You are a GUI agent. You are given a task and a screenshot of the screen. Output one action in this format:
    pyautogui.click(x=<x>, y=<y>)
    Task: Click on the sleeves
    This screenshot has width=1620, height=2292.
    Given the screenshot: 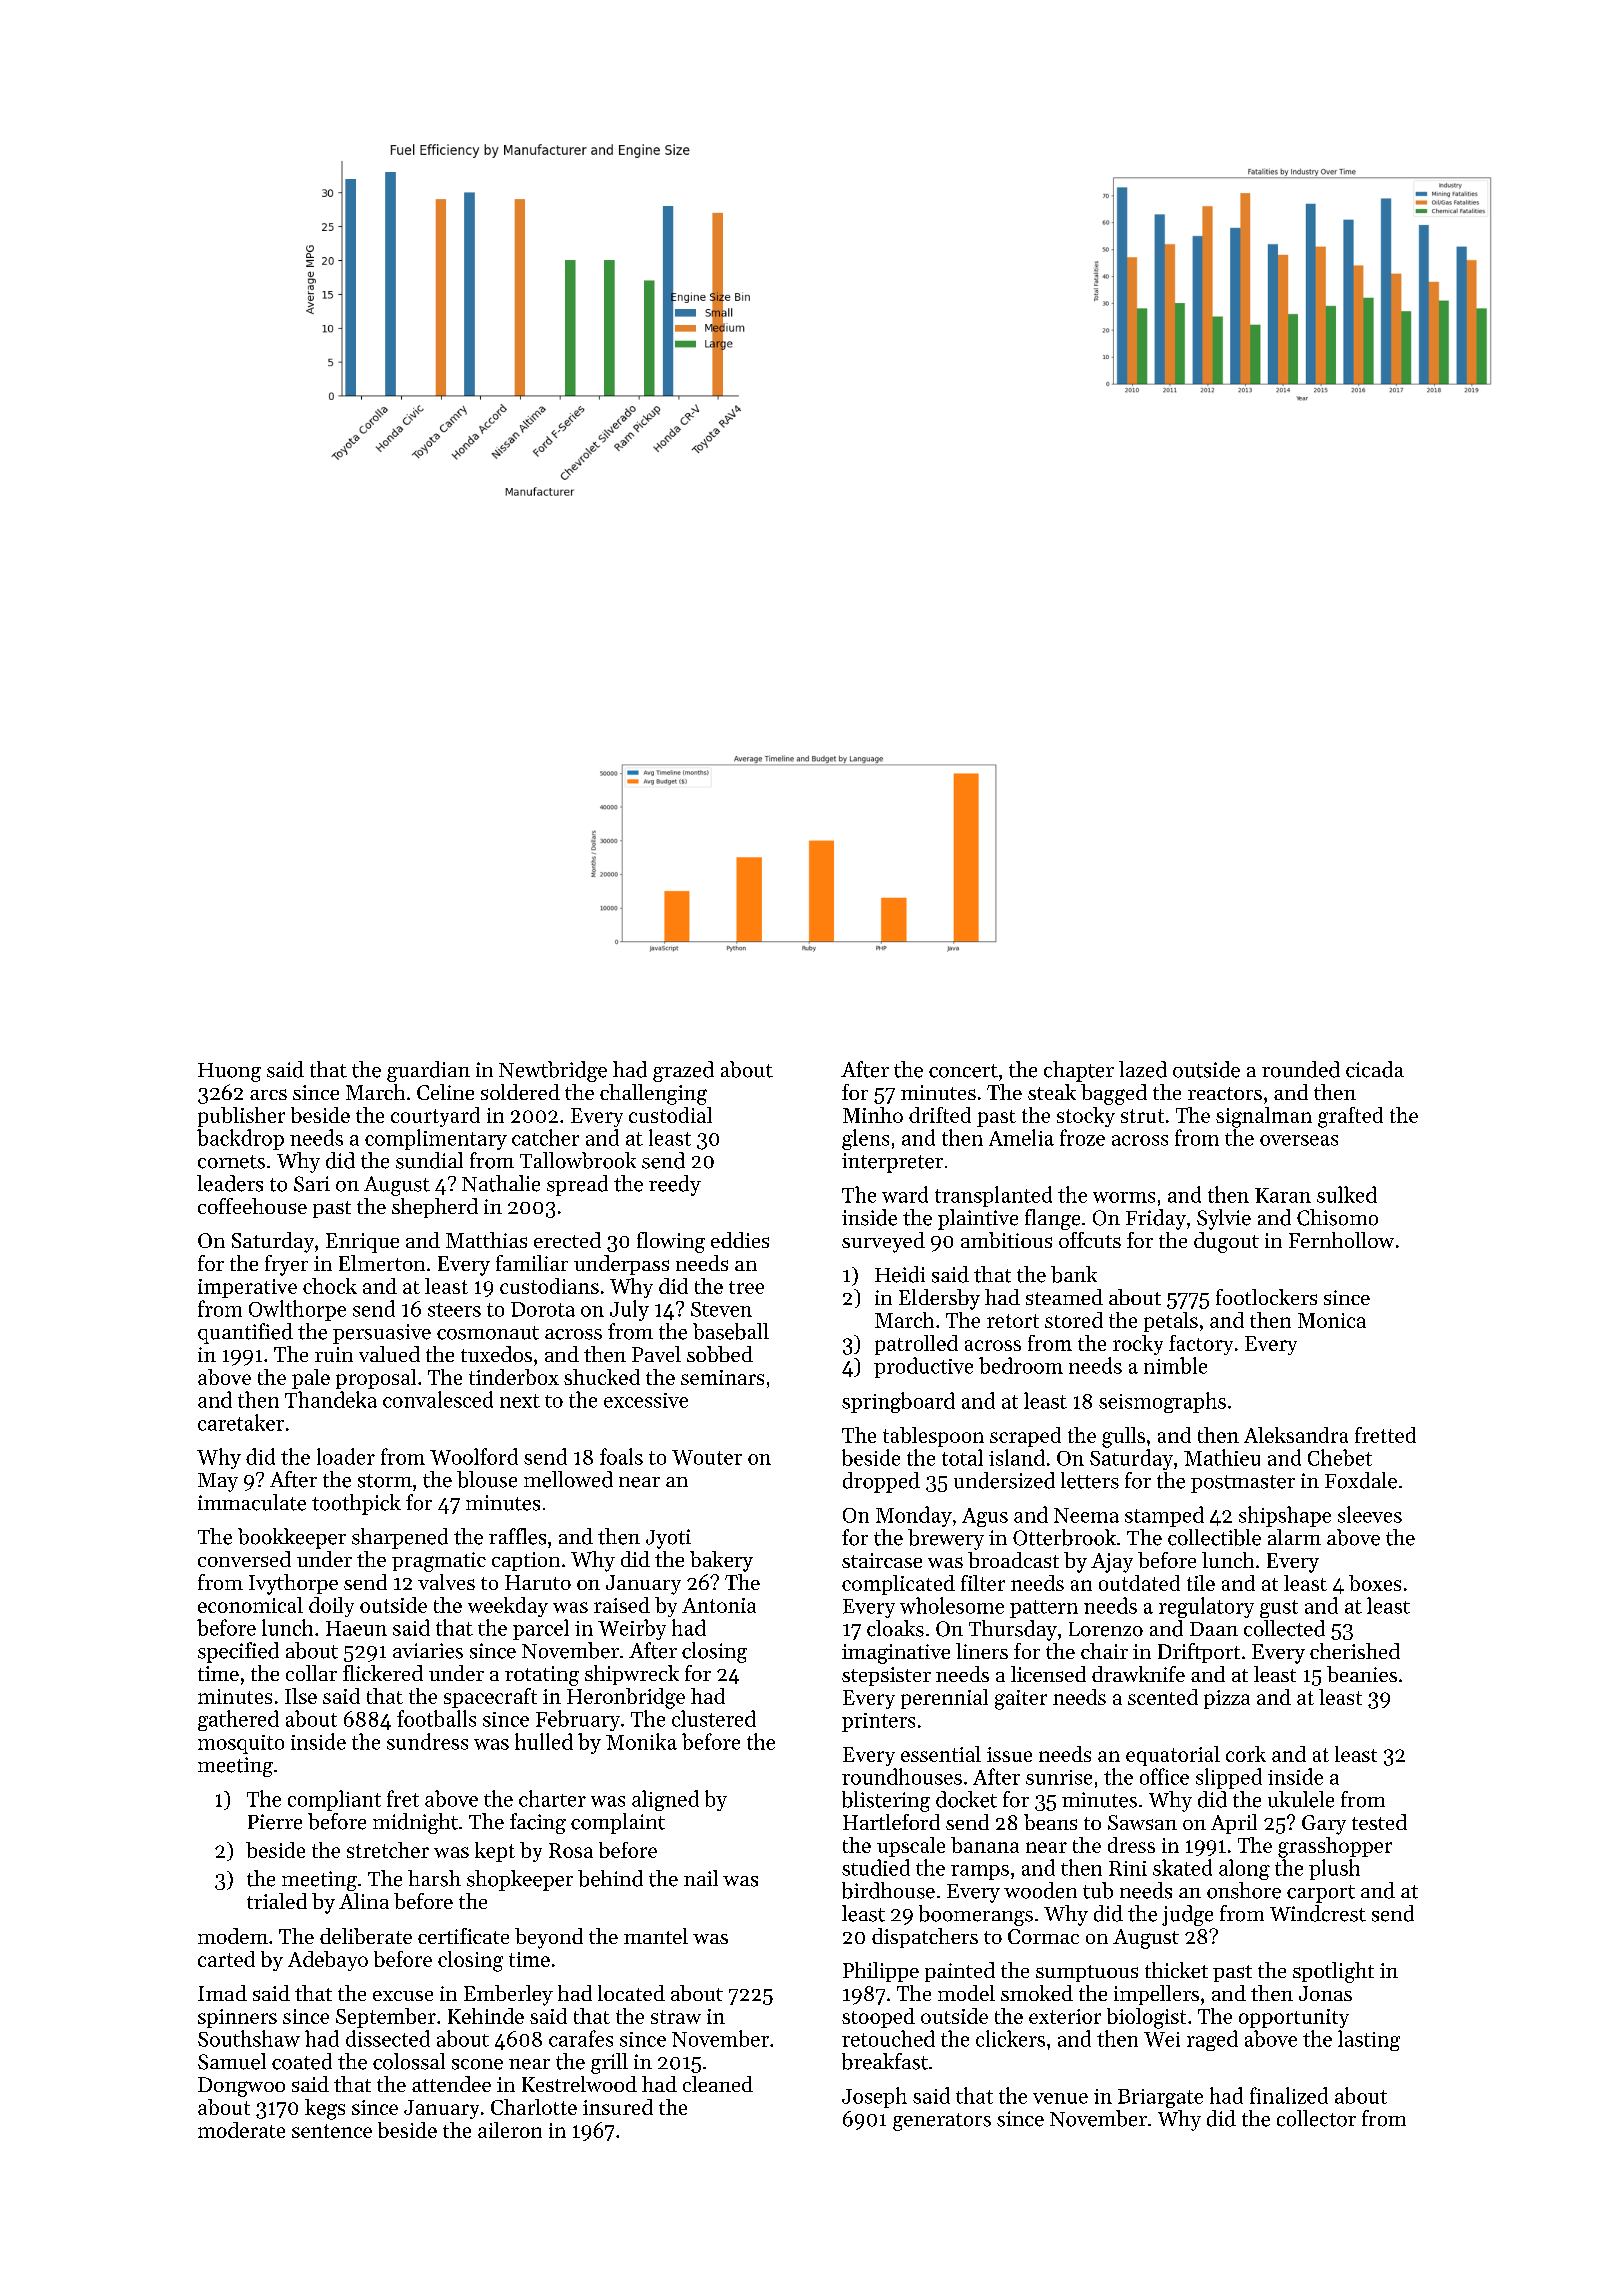 What is the action you would take?
    pyautogui.click(x=1370, y=1514)
